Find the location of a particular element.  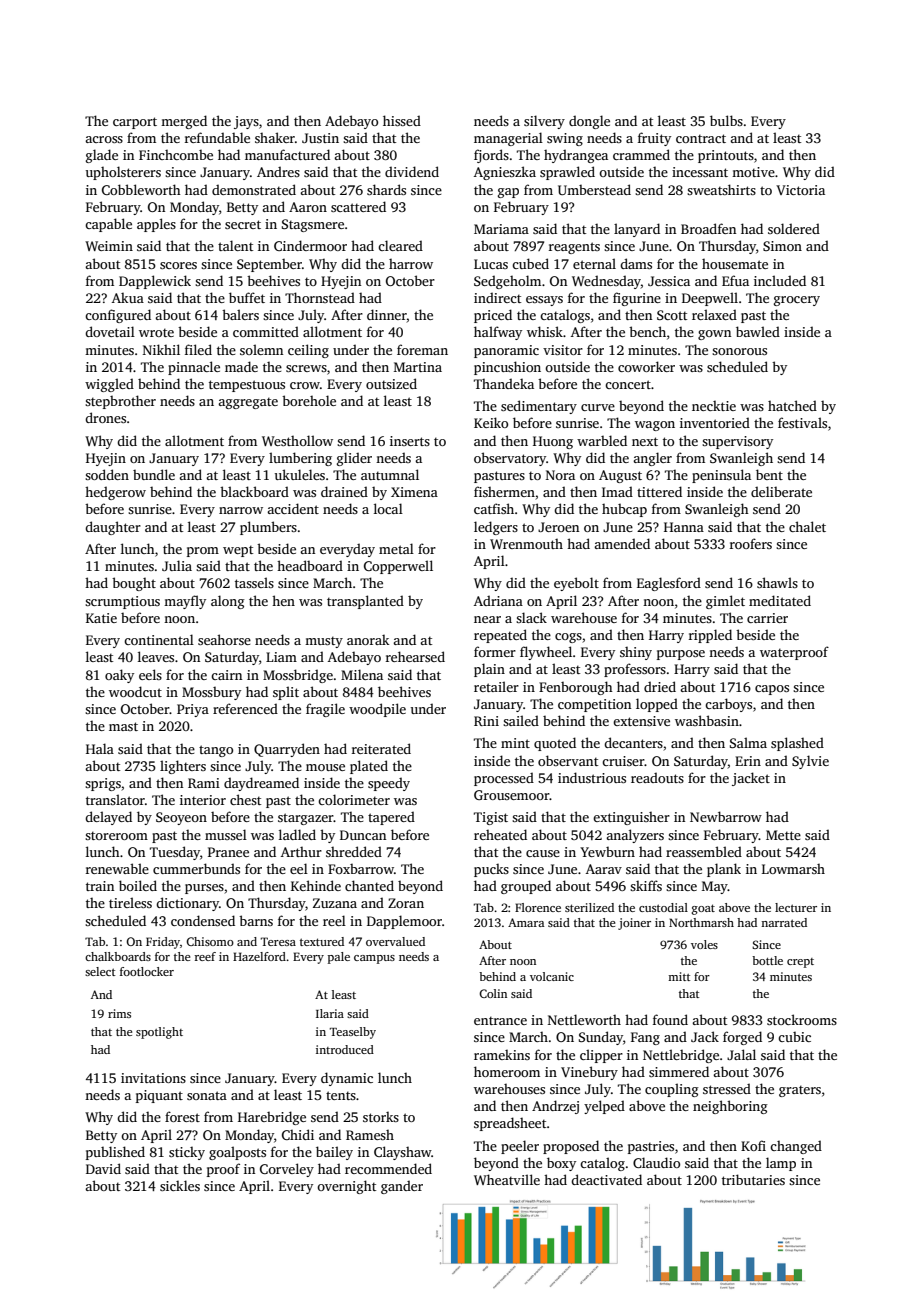

Dapplewick is located at coordinates (155, 282).
